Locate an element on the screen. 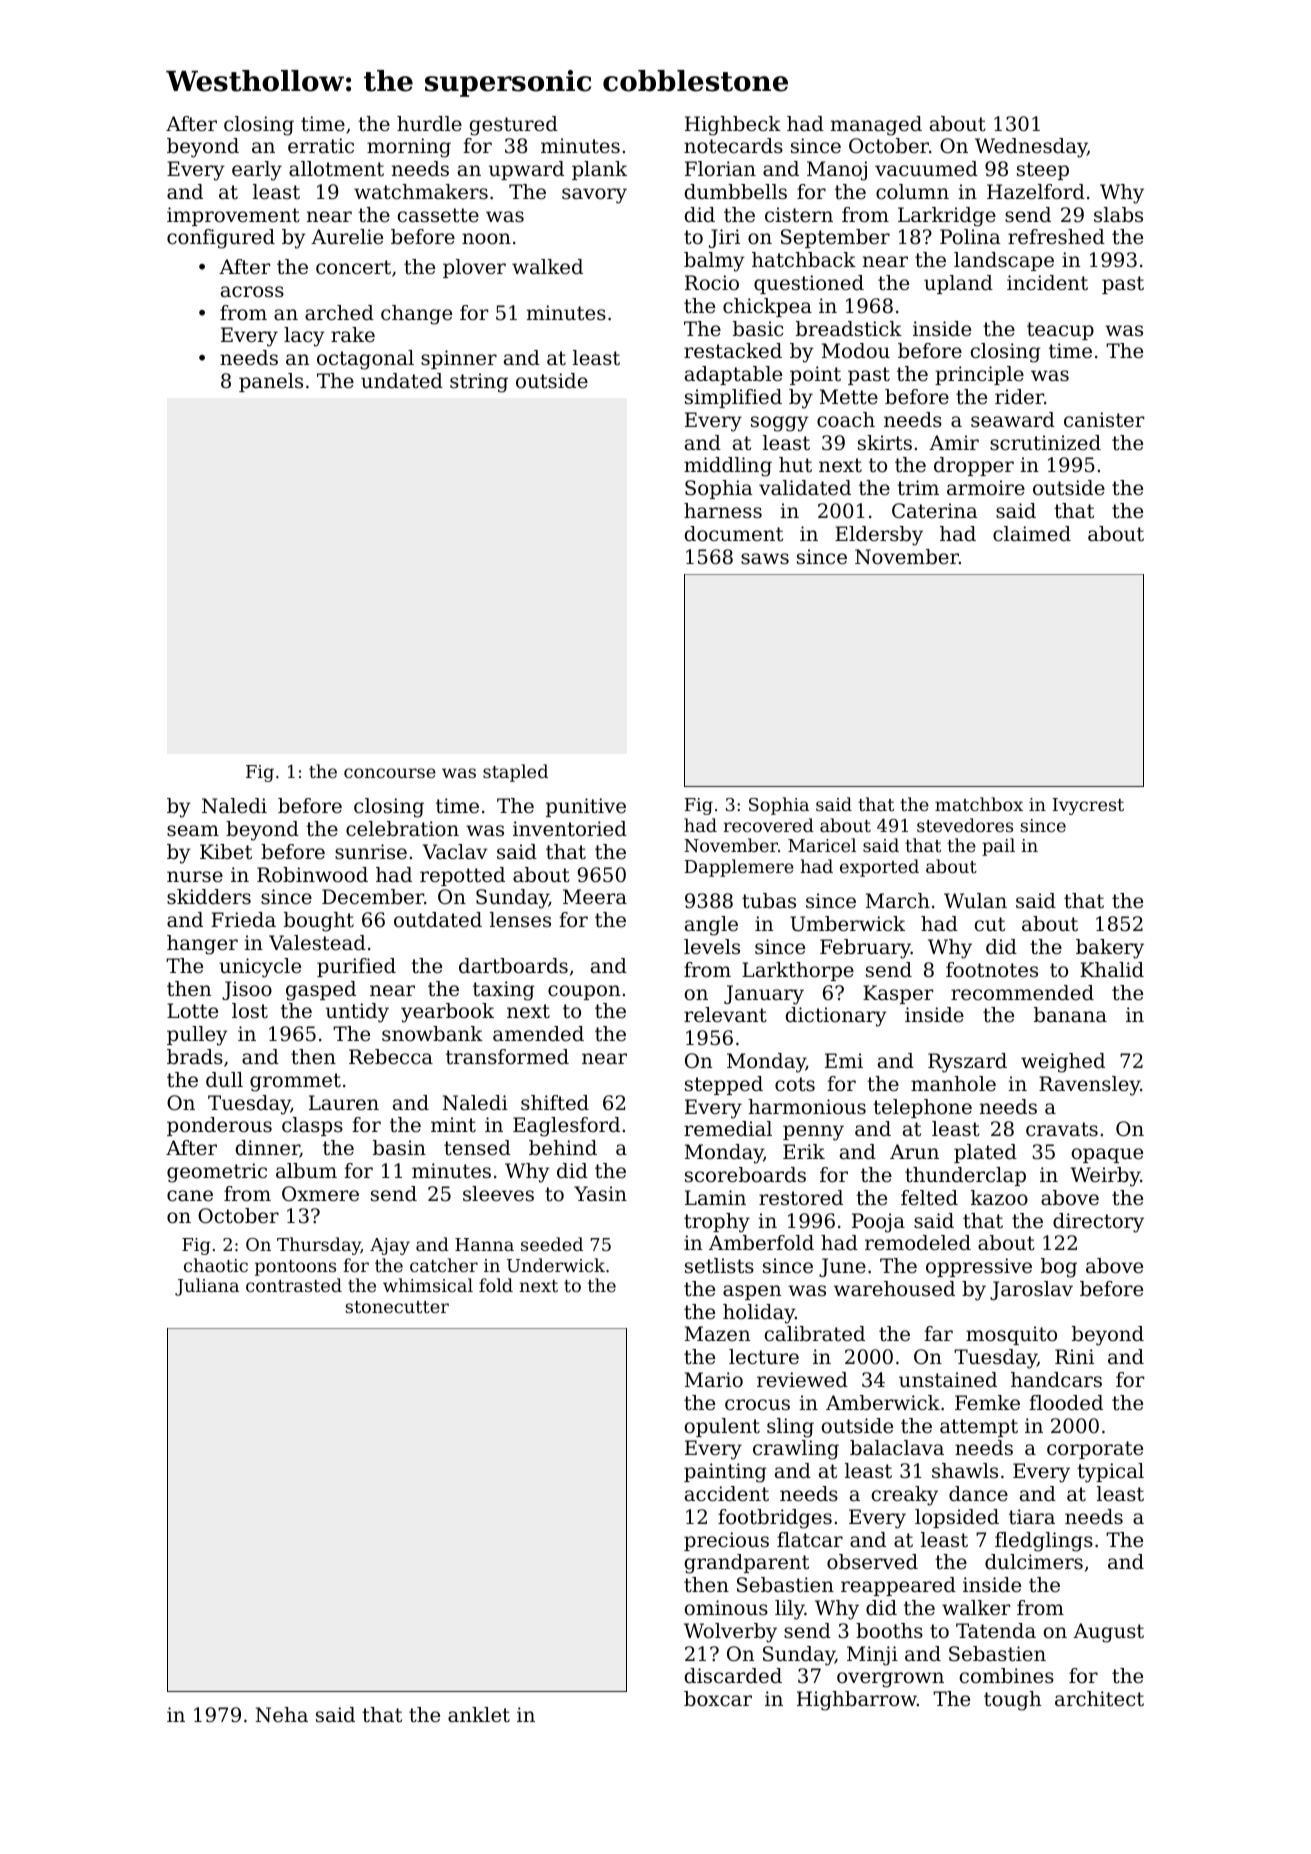 The image size is (1311, 1854). shawls is located at coordinates (965, 1470).
